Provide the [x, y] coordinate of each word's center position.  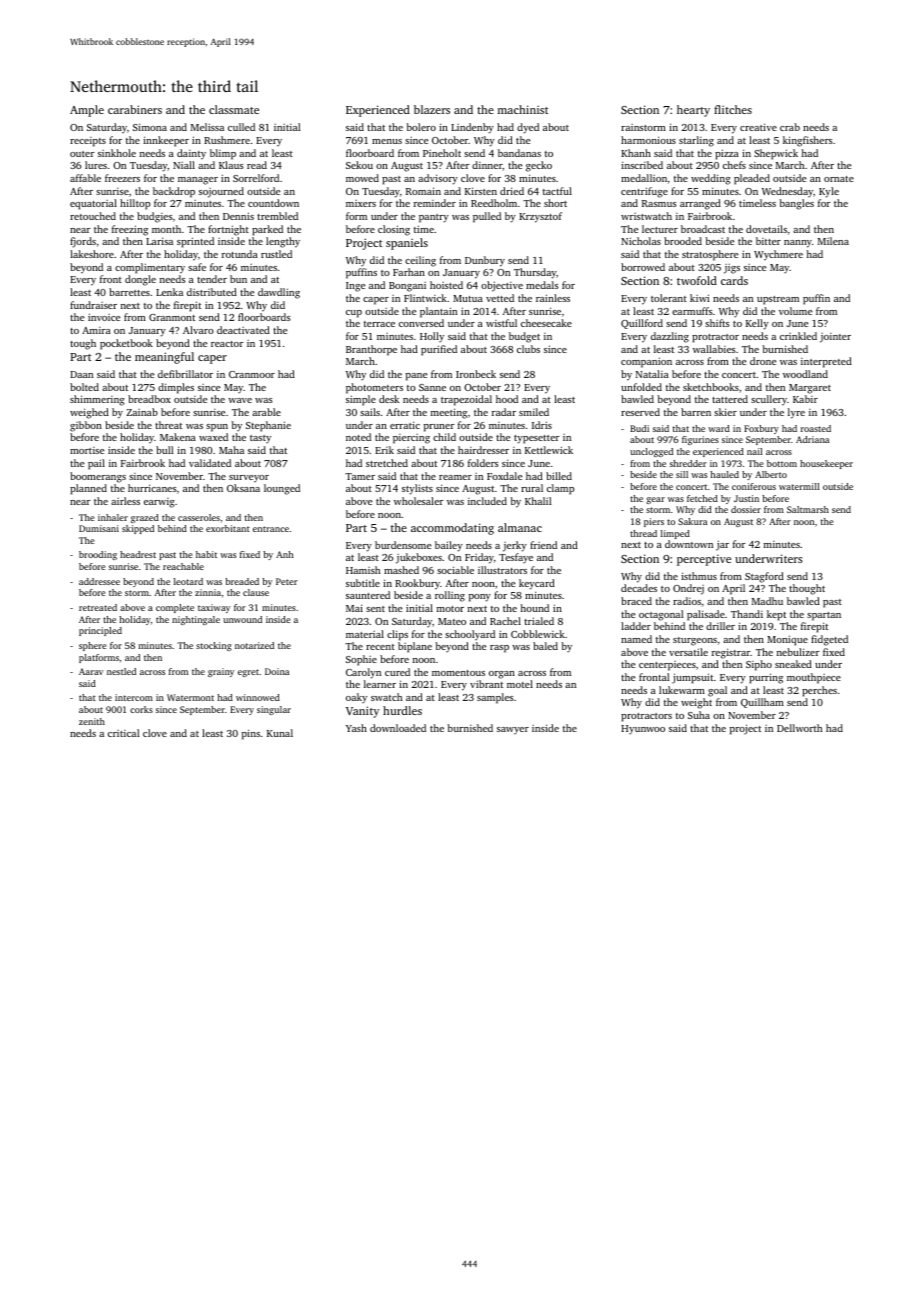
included [487, 501]
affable [85, 178]
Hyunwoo [643, 730]
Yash [356, 728]
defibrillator [185, 374]
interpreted [826, 362]
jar [722, 545]
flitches [733, 109]
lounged [282, 489]
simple [361, 400]
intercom [134, 697]
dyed [528, 128]
